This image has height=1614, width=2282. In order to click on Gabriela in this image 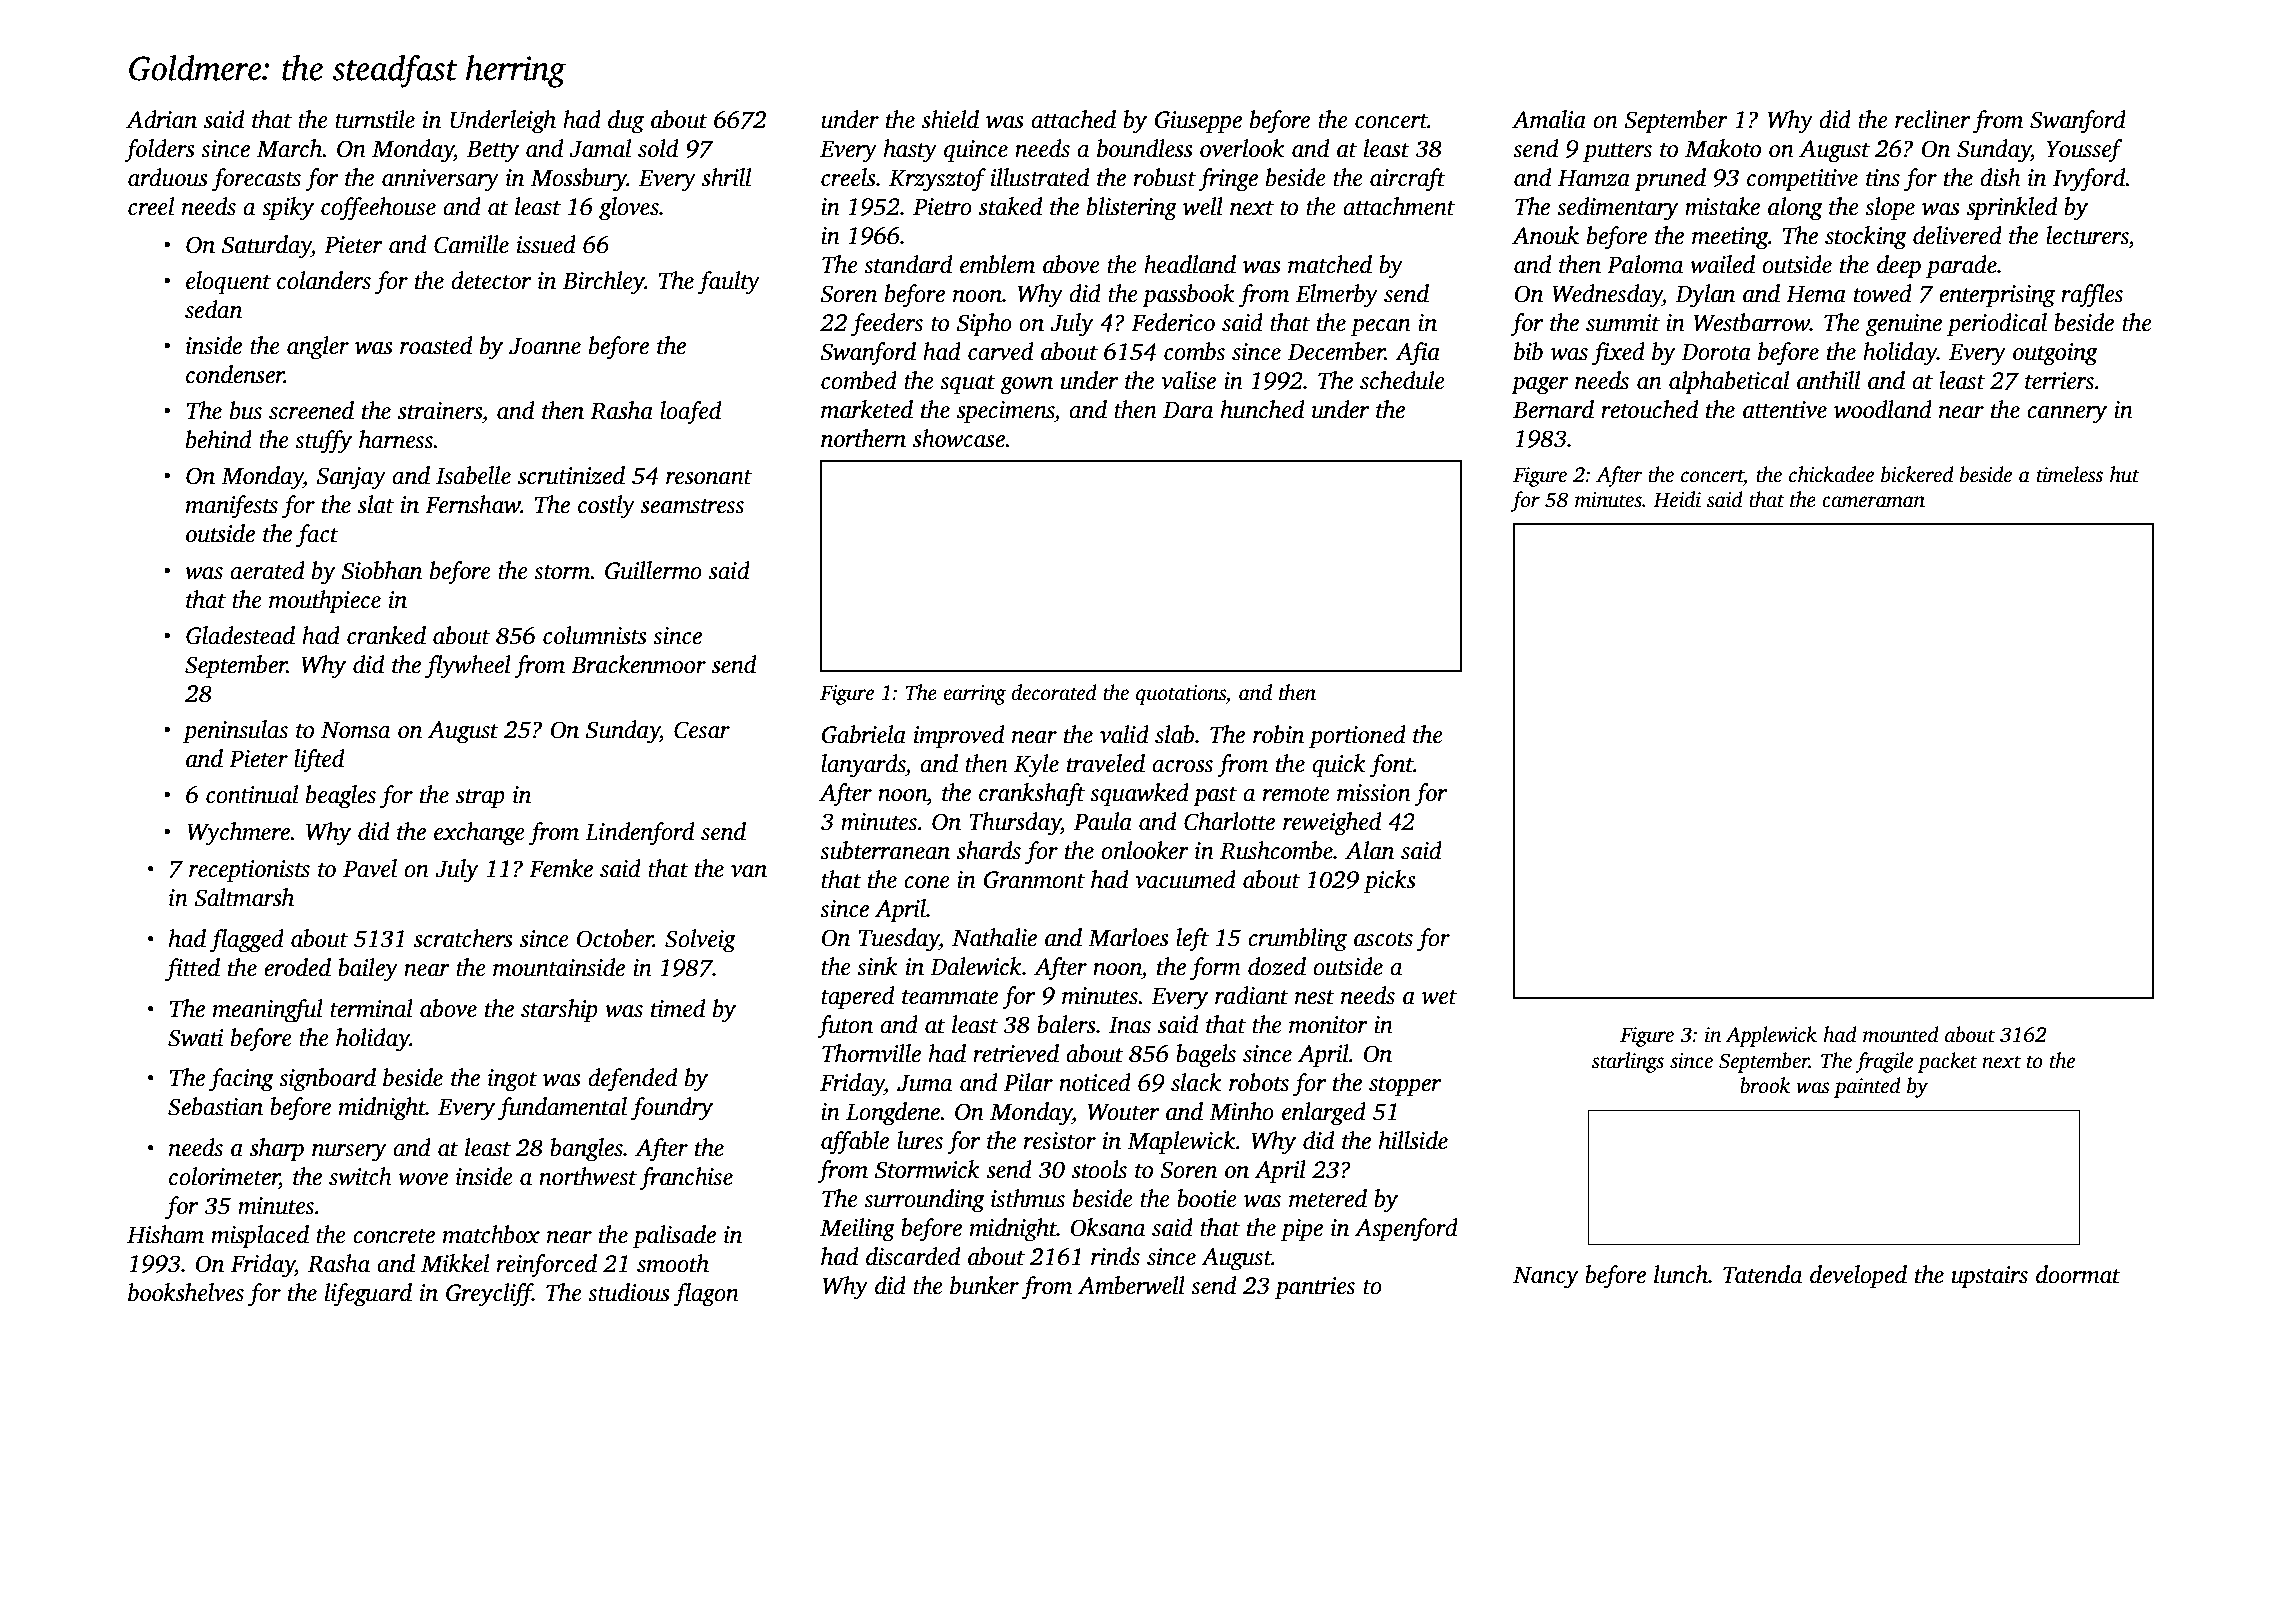, I will do `click(863, 734)`.
